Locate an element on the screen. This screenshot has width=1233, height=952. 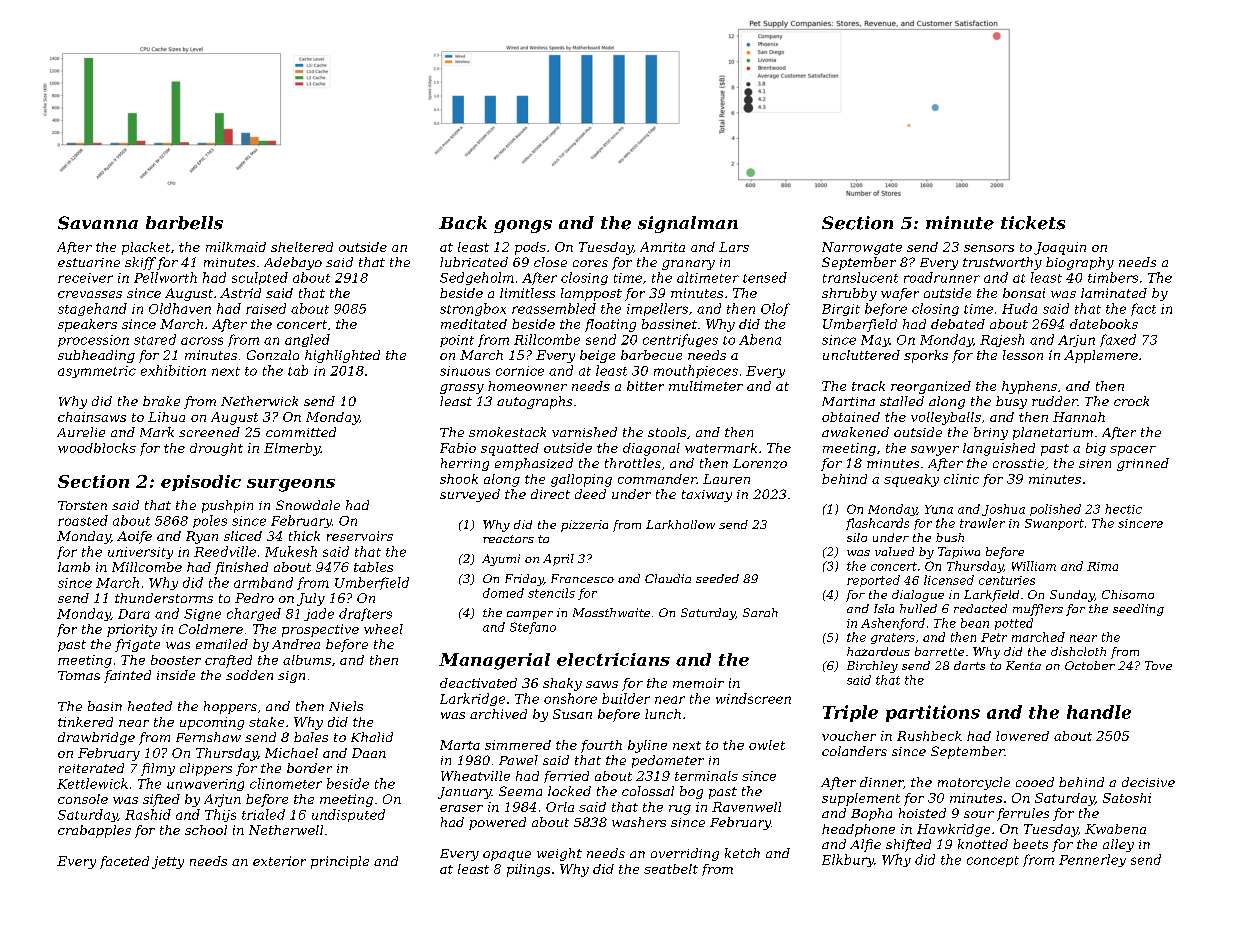
stagehand is located at coordinates (92, 309).
